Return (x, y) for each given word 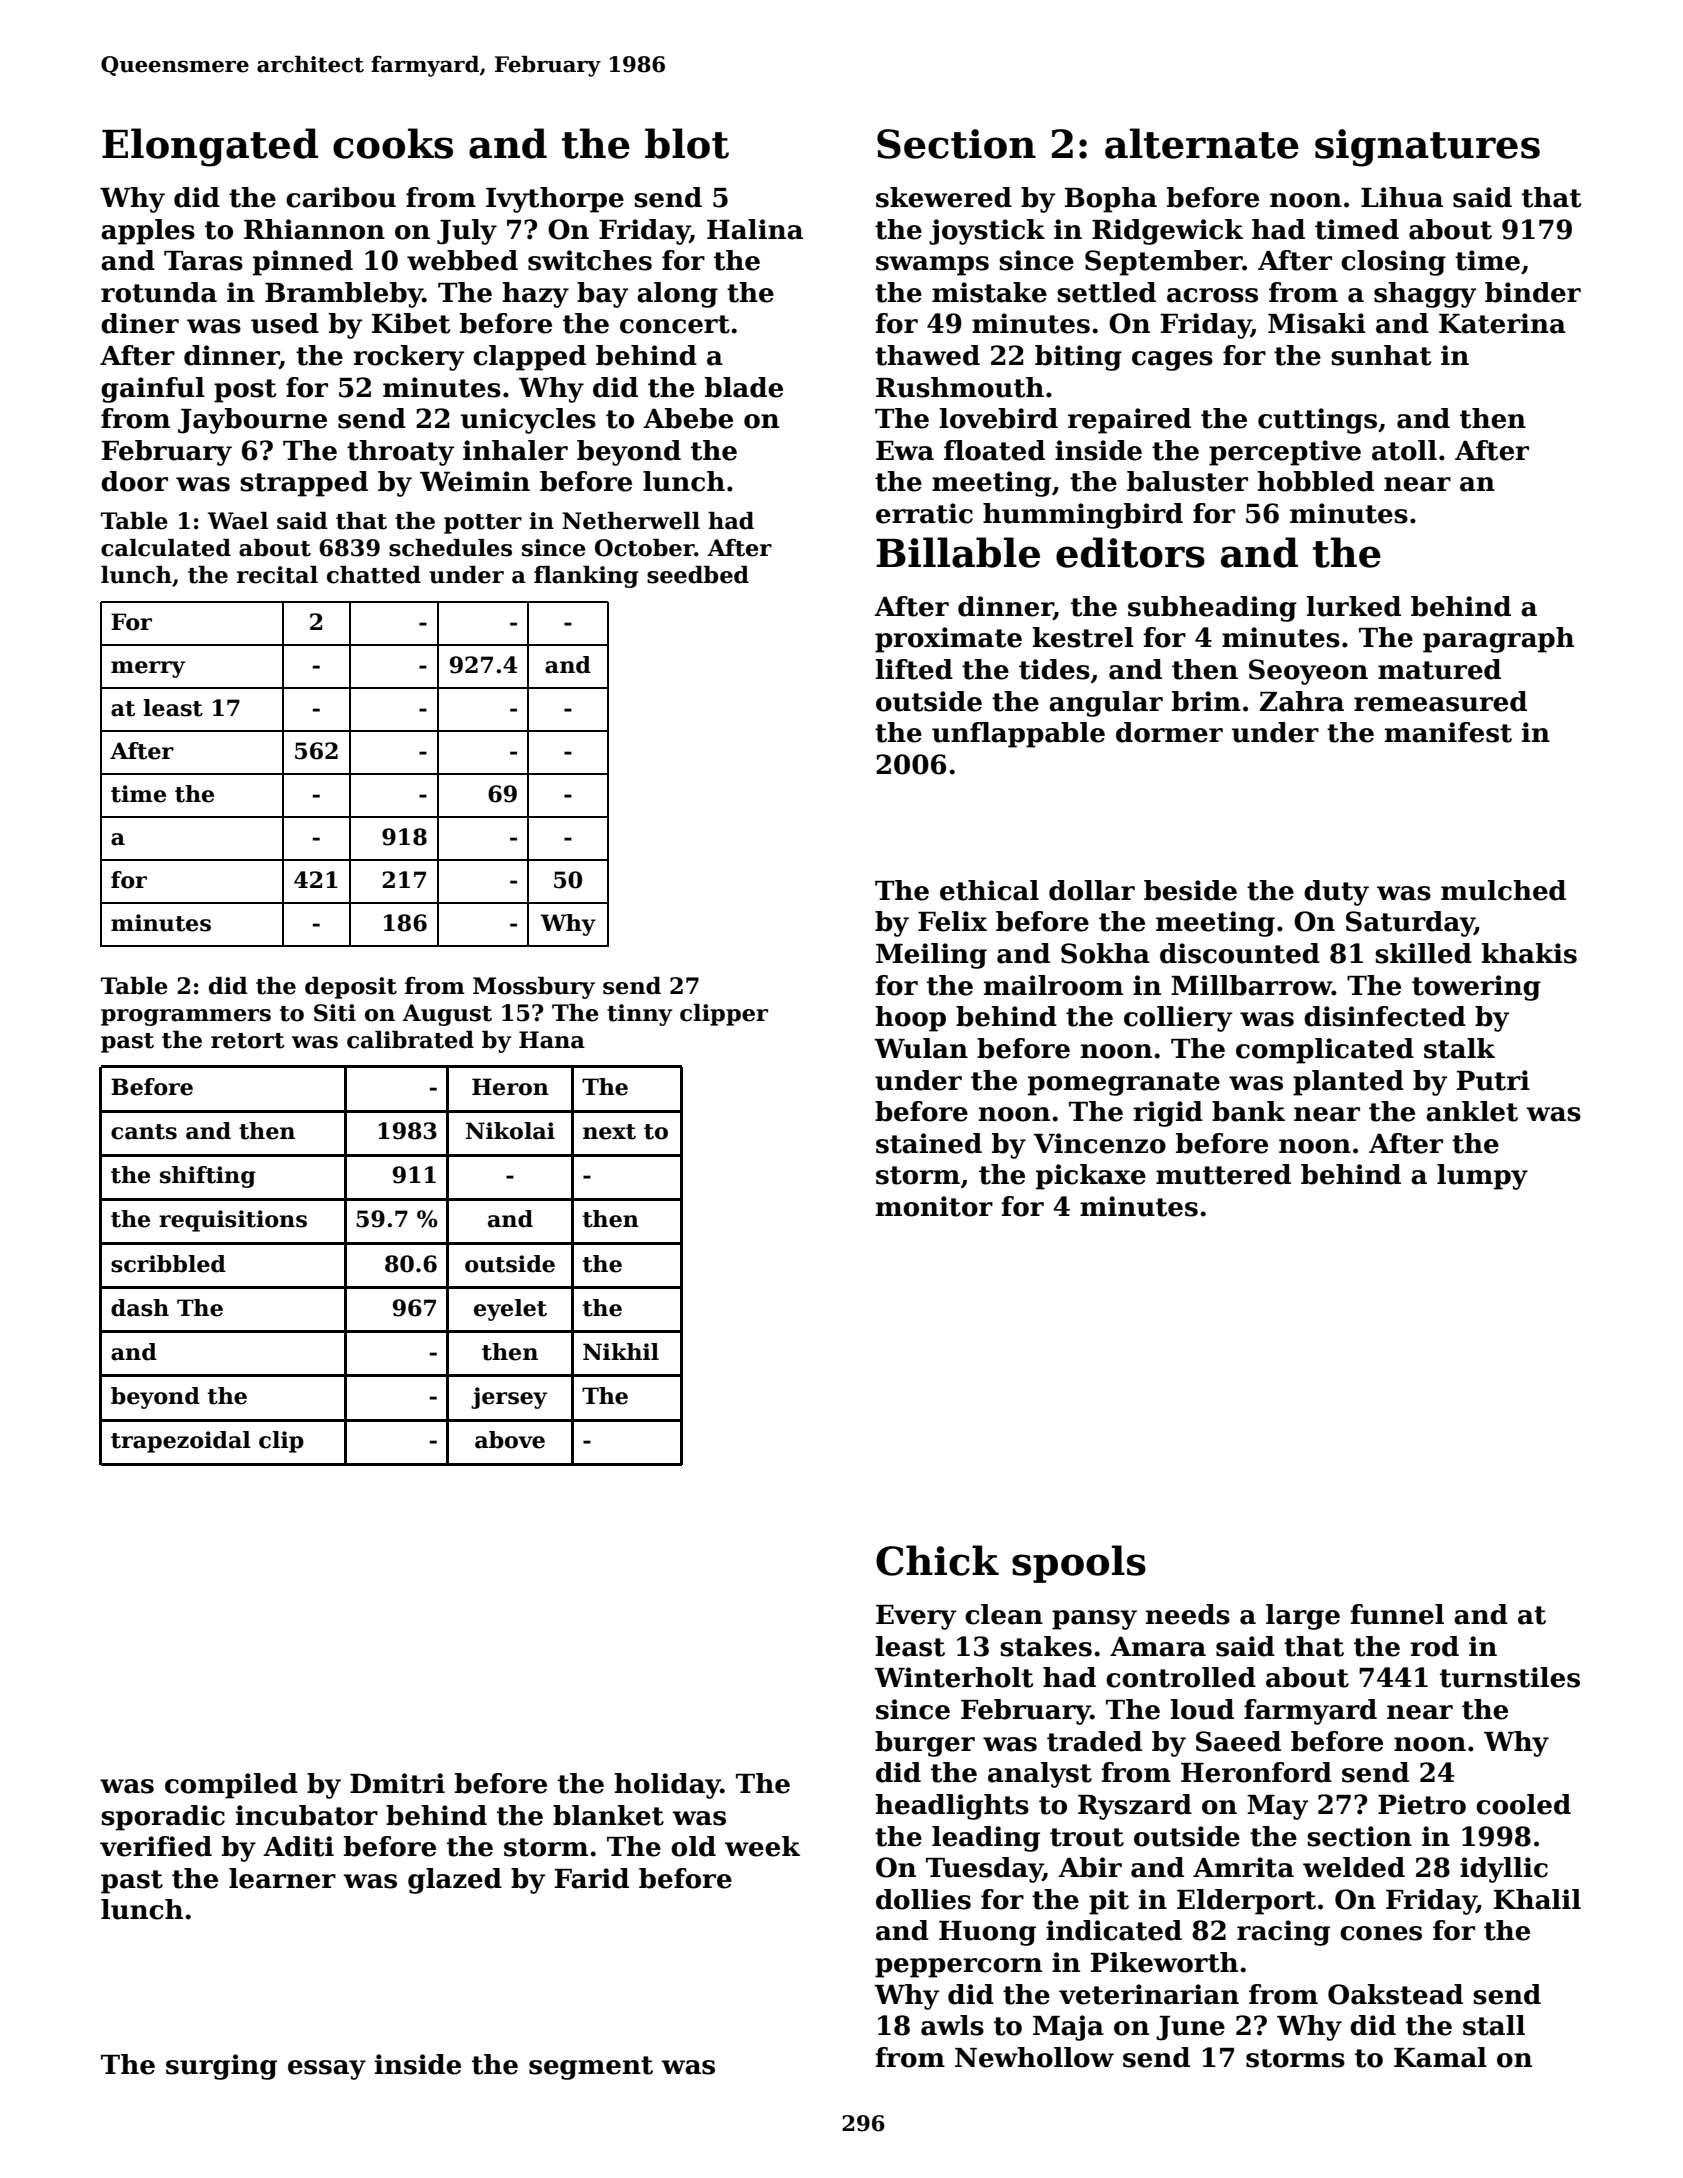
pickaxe (1091, 1177)
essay (327, 2070)
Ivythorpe (555, 200)
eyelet (510, 1310)
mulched (1503, 890)
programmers (186, 1017)
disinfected (1385, 1016)
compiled (231, 1786)
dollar (1092, 890)
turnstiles (1510, 1677)
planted (1348, 1083)
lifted (914, 669)
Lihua (1402, 197)
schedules (450, 548)
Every (916, 1617)
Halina (755, 229)
